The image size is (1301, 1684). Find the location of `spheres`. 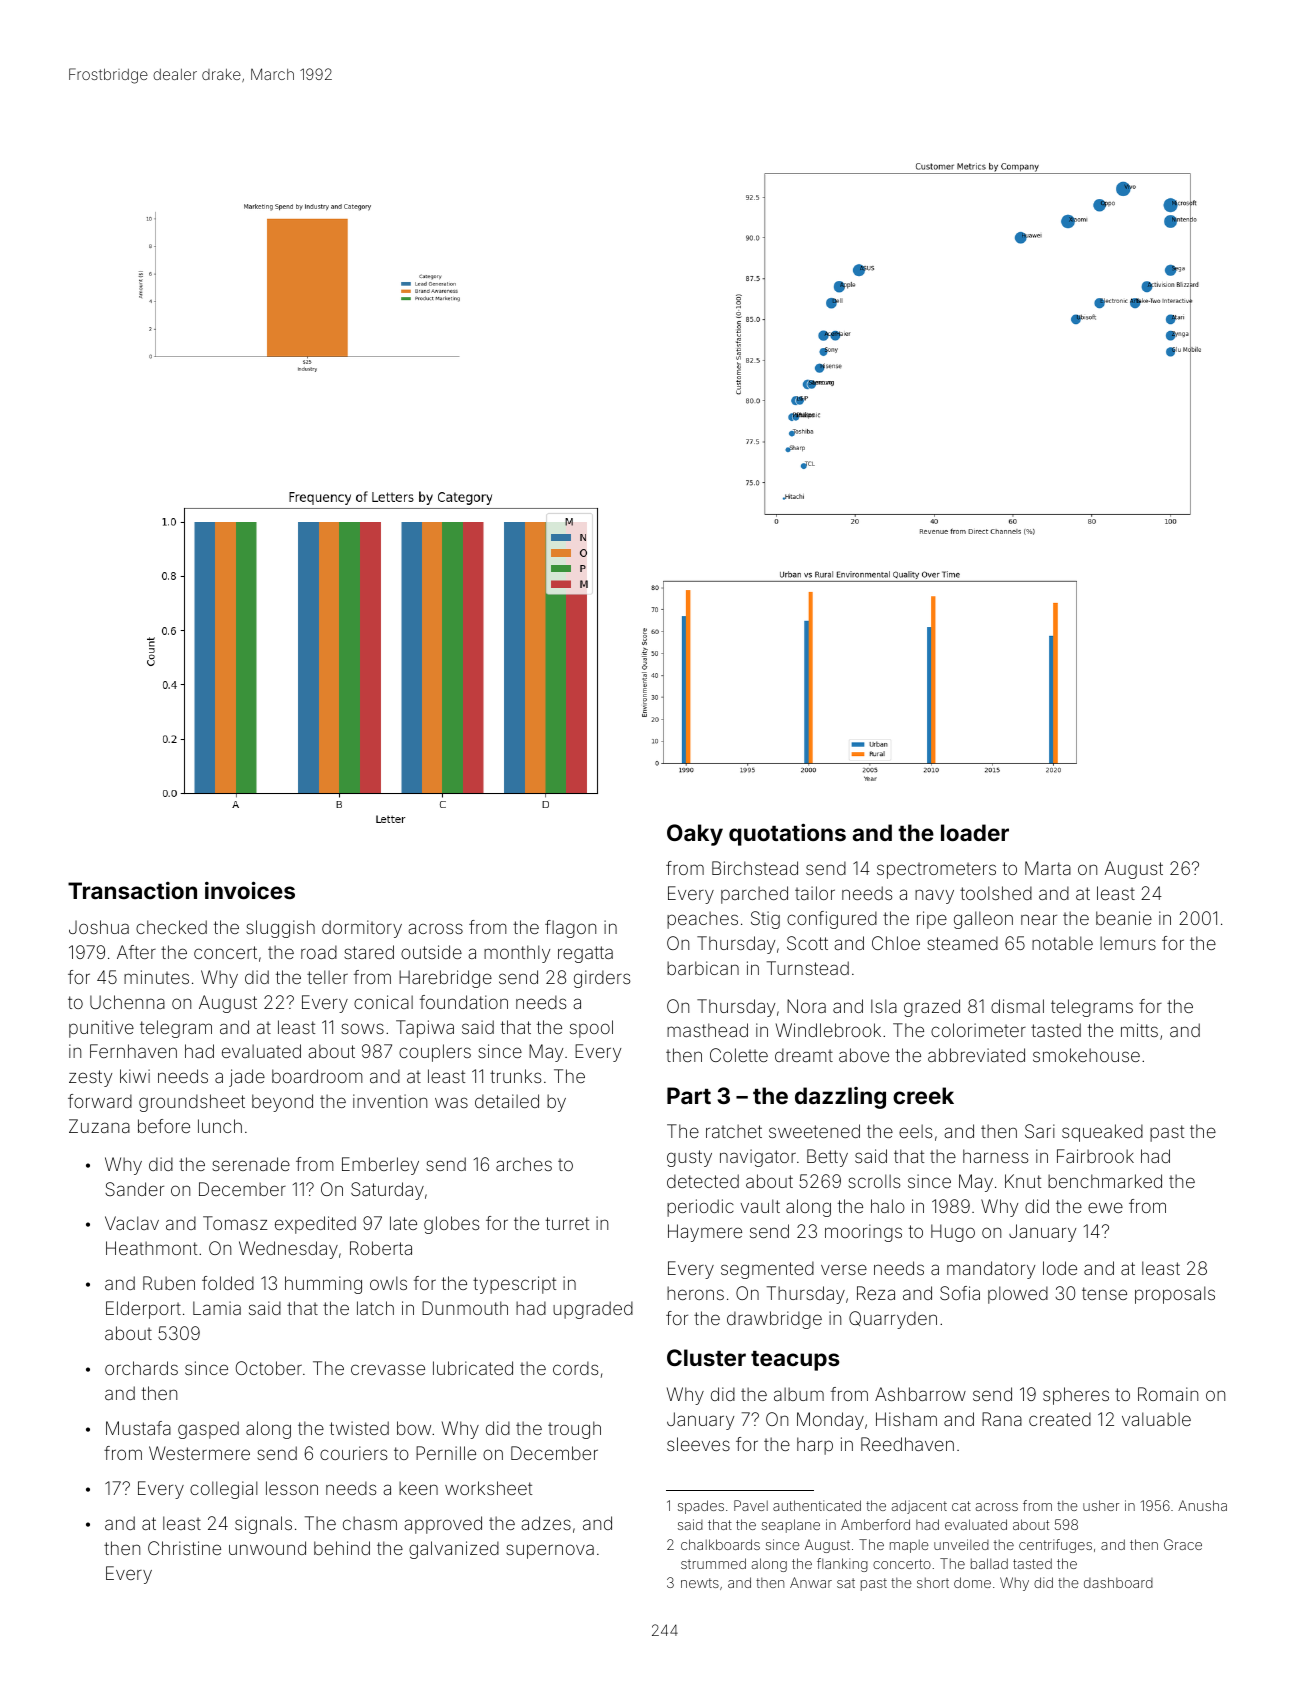

spheres is located at coordinates (1076, 1396).
